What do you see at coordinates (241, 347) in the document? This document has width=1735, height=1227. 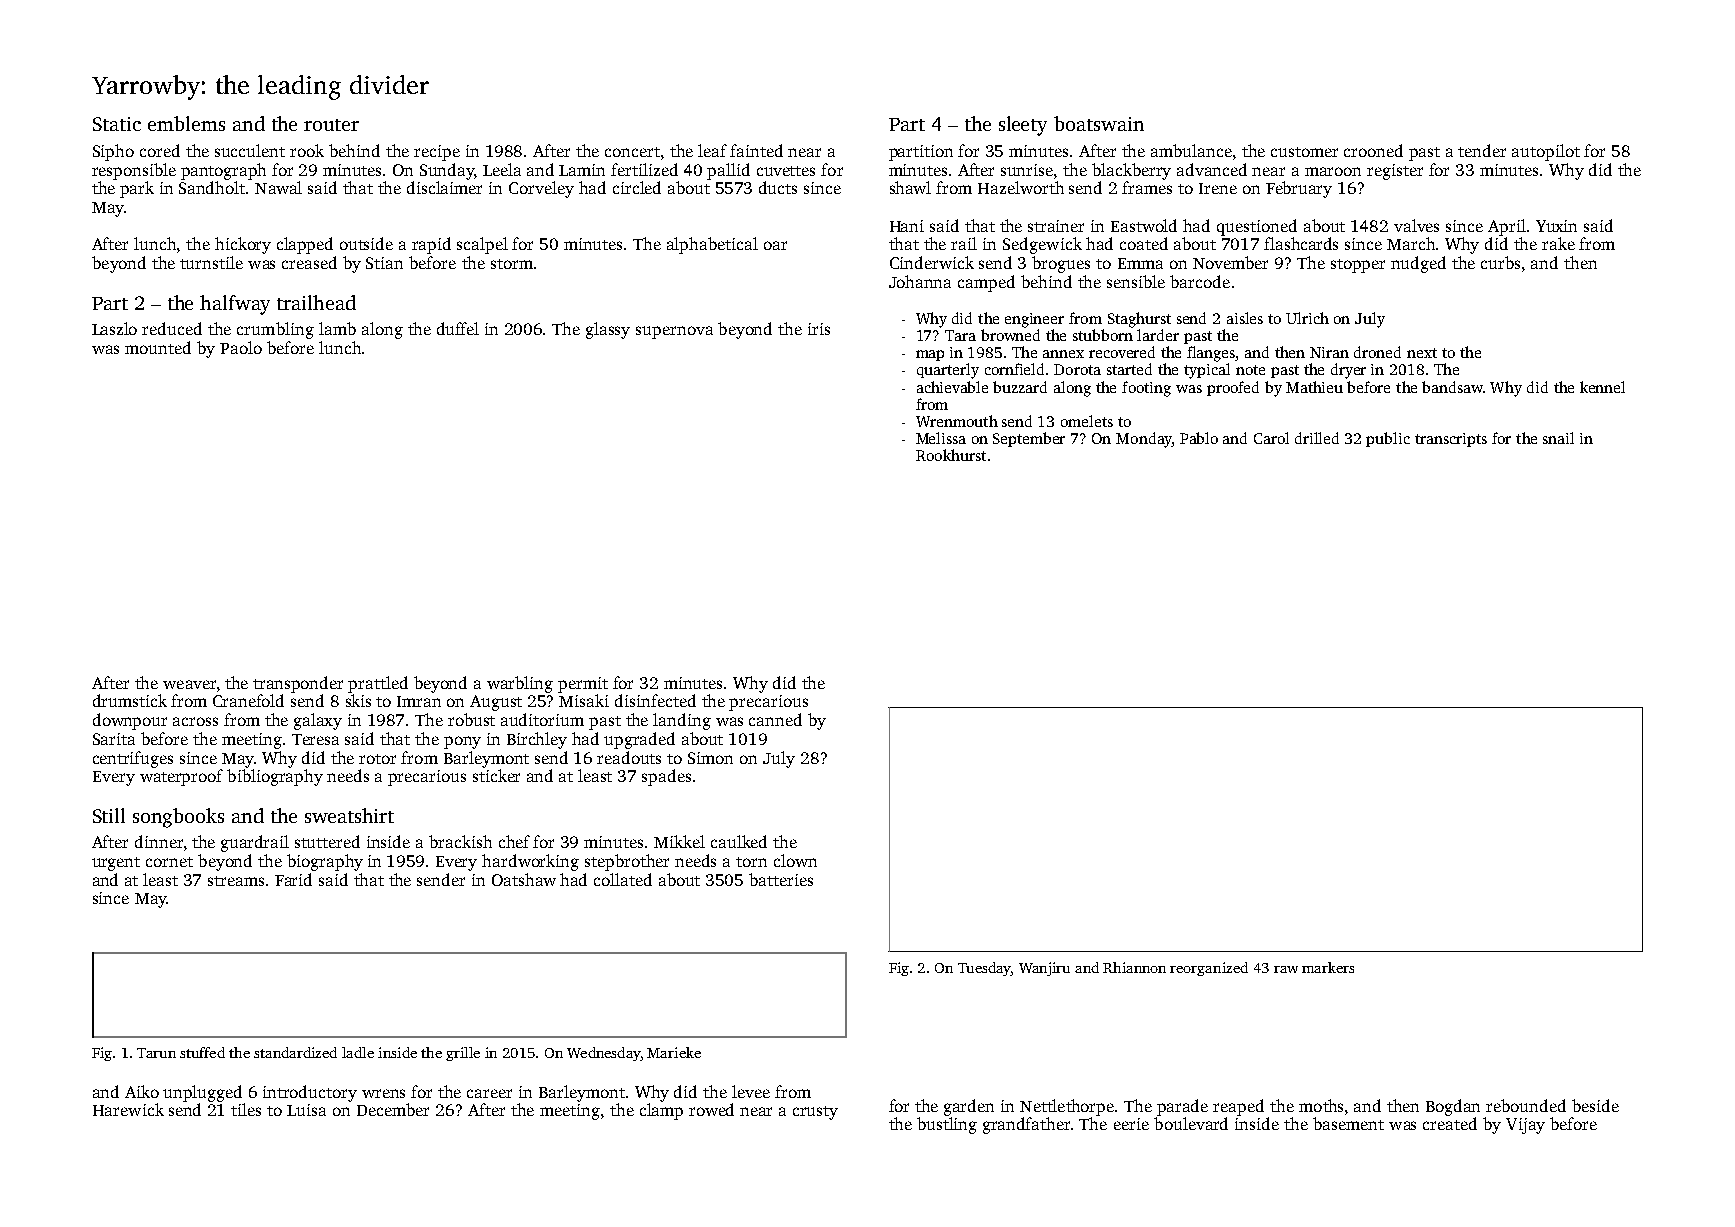 I see `Paolo` at bounding box center [241, 347].
